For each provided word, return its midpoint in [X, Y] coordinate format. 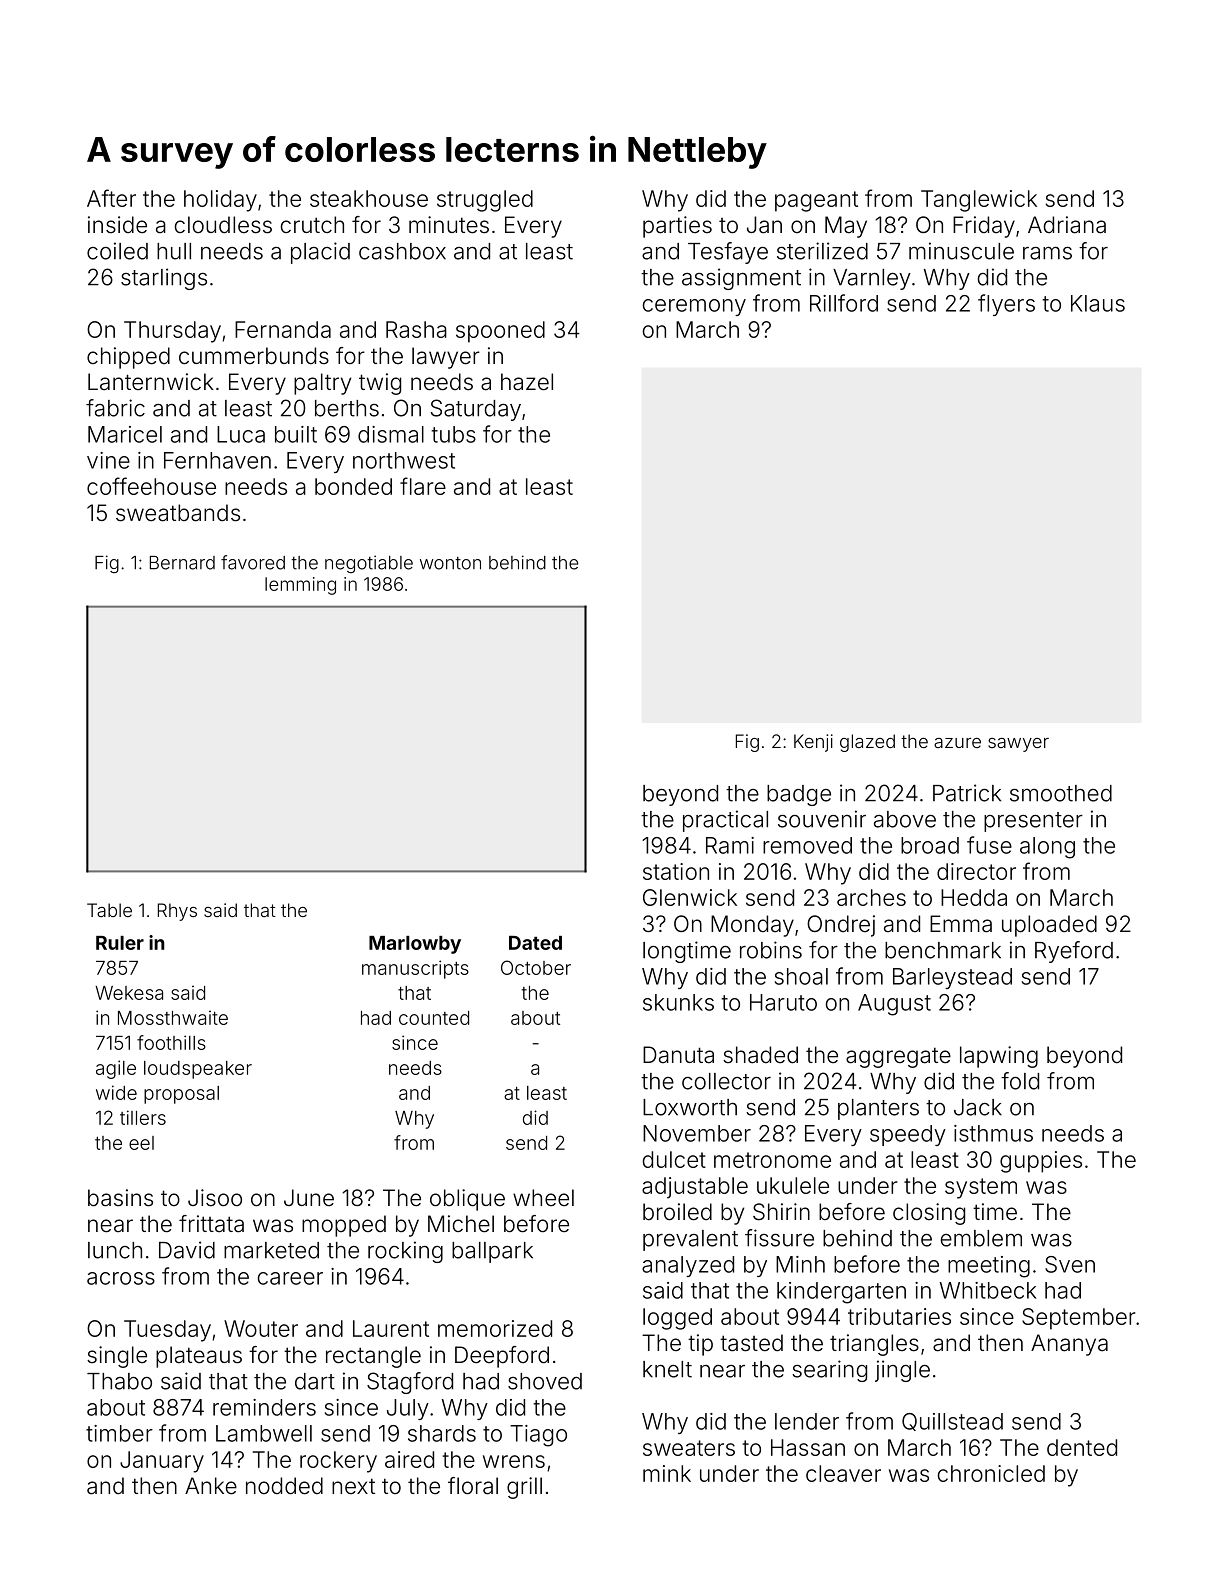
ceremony [694, 307]
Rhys [177, 912]
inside [117, 225]
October [536, 967]
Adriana [1067, 225]
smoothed [1061, 793]
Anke [211, 1486]
